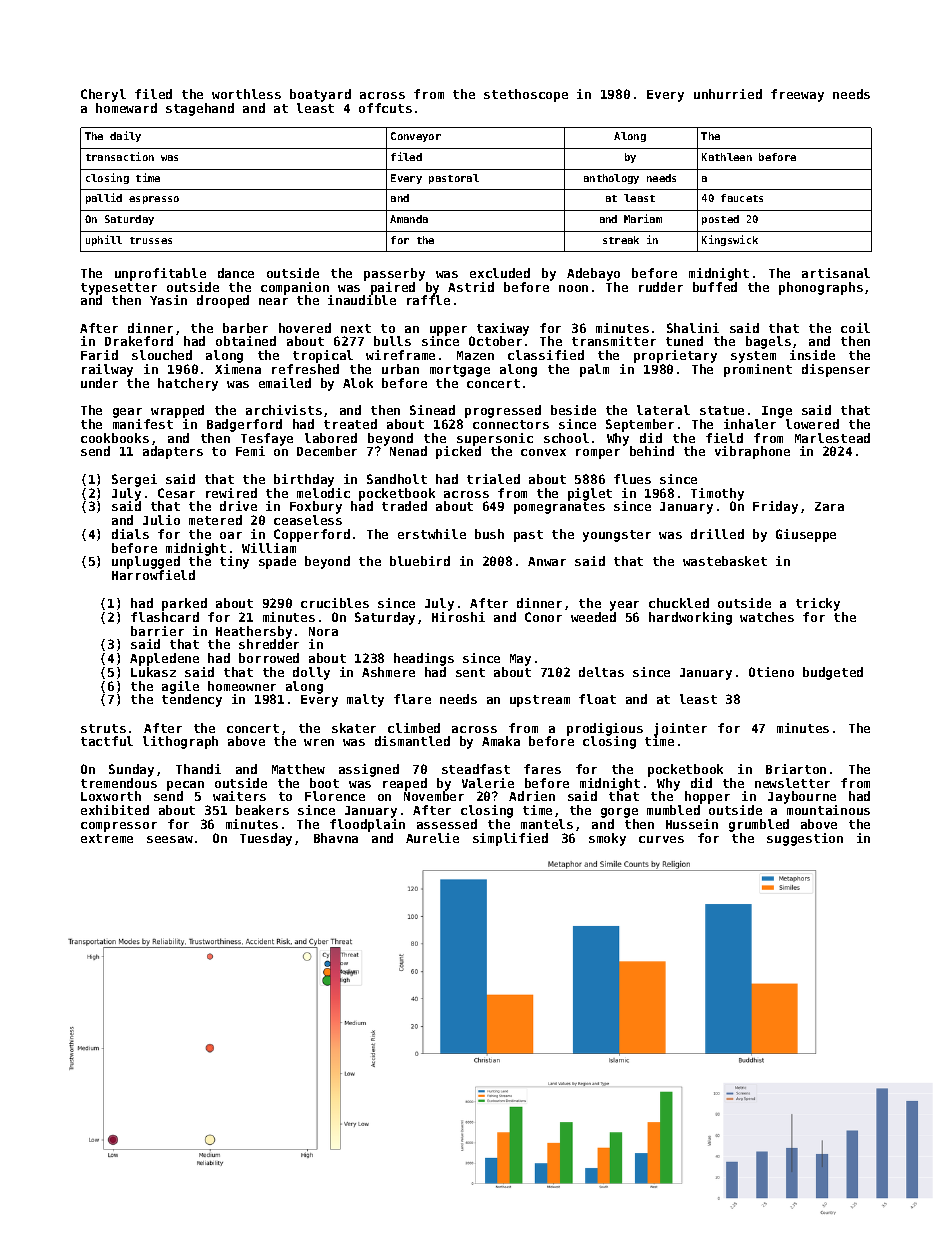 Image resolution: width=952 pixels, height=1233 pixels. What do you see at coordinates (246, 94) in the image?
I see `worthless` at bounding box center [246, 94].
